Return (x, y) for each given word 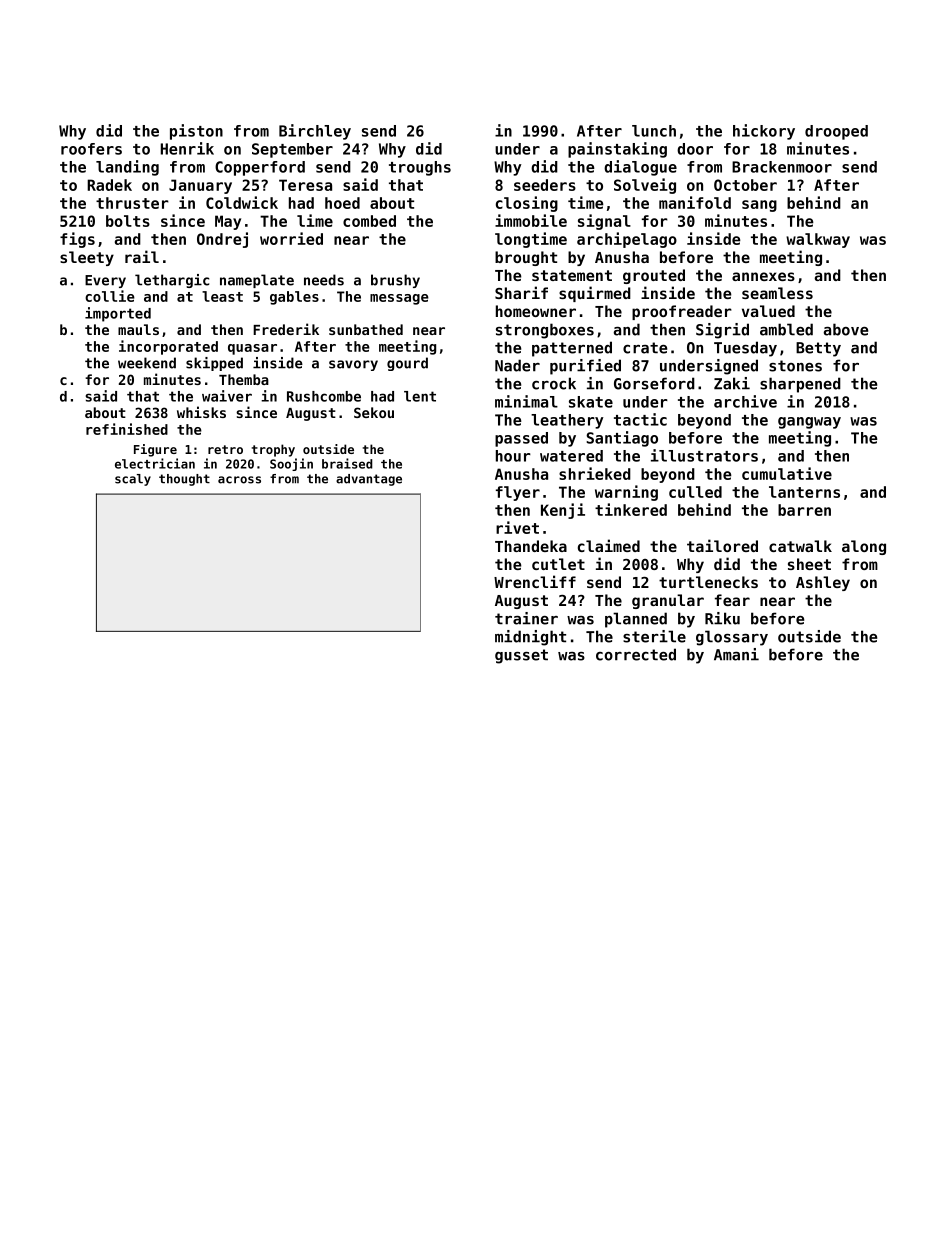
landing (127, 168)
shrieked (595, 473)
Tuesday (745, 349)
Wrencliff (535, 581)
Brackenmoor (782, 167)
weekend (147, 363)
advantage (369, 480)
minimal (526, 401)
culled (695, 492)
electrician (155, 463)
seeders (545, 185)
